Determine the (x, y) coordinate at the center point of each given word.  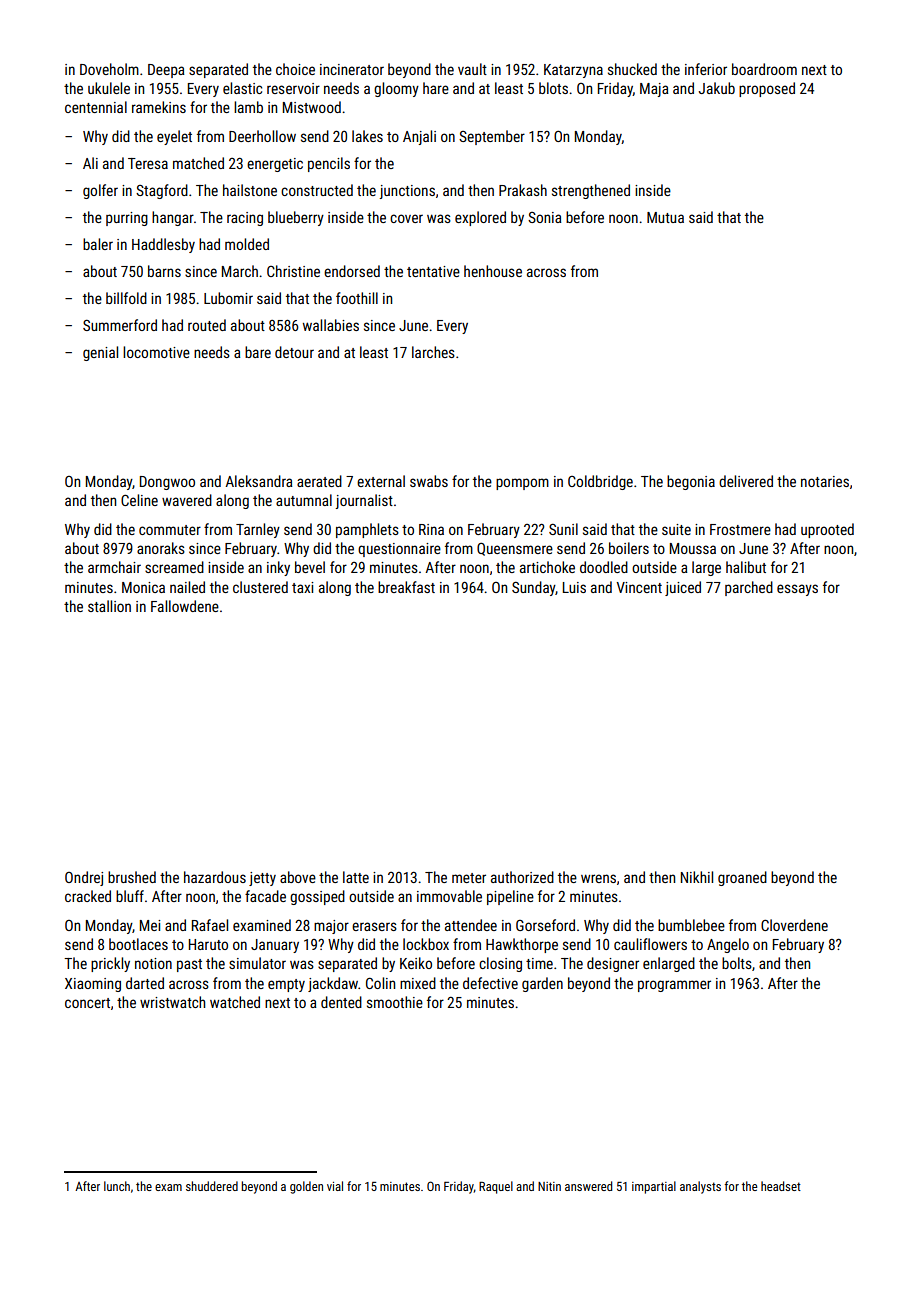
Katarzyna (573, 71)
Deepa (166, 71)
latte (356, 877)
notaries (825, 481)
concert (87, 1003)
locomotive (156, 352)
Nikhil (697, 877)
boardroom (764, 69)
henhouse (493, 271)
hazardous (215, 877)
